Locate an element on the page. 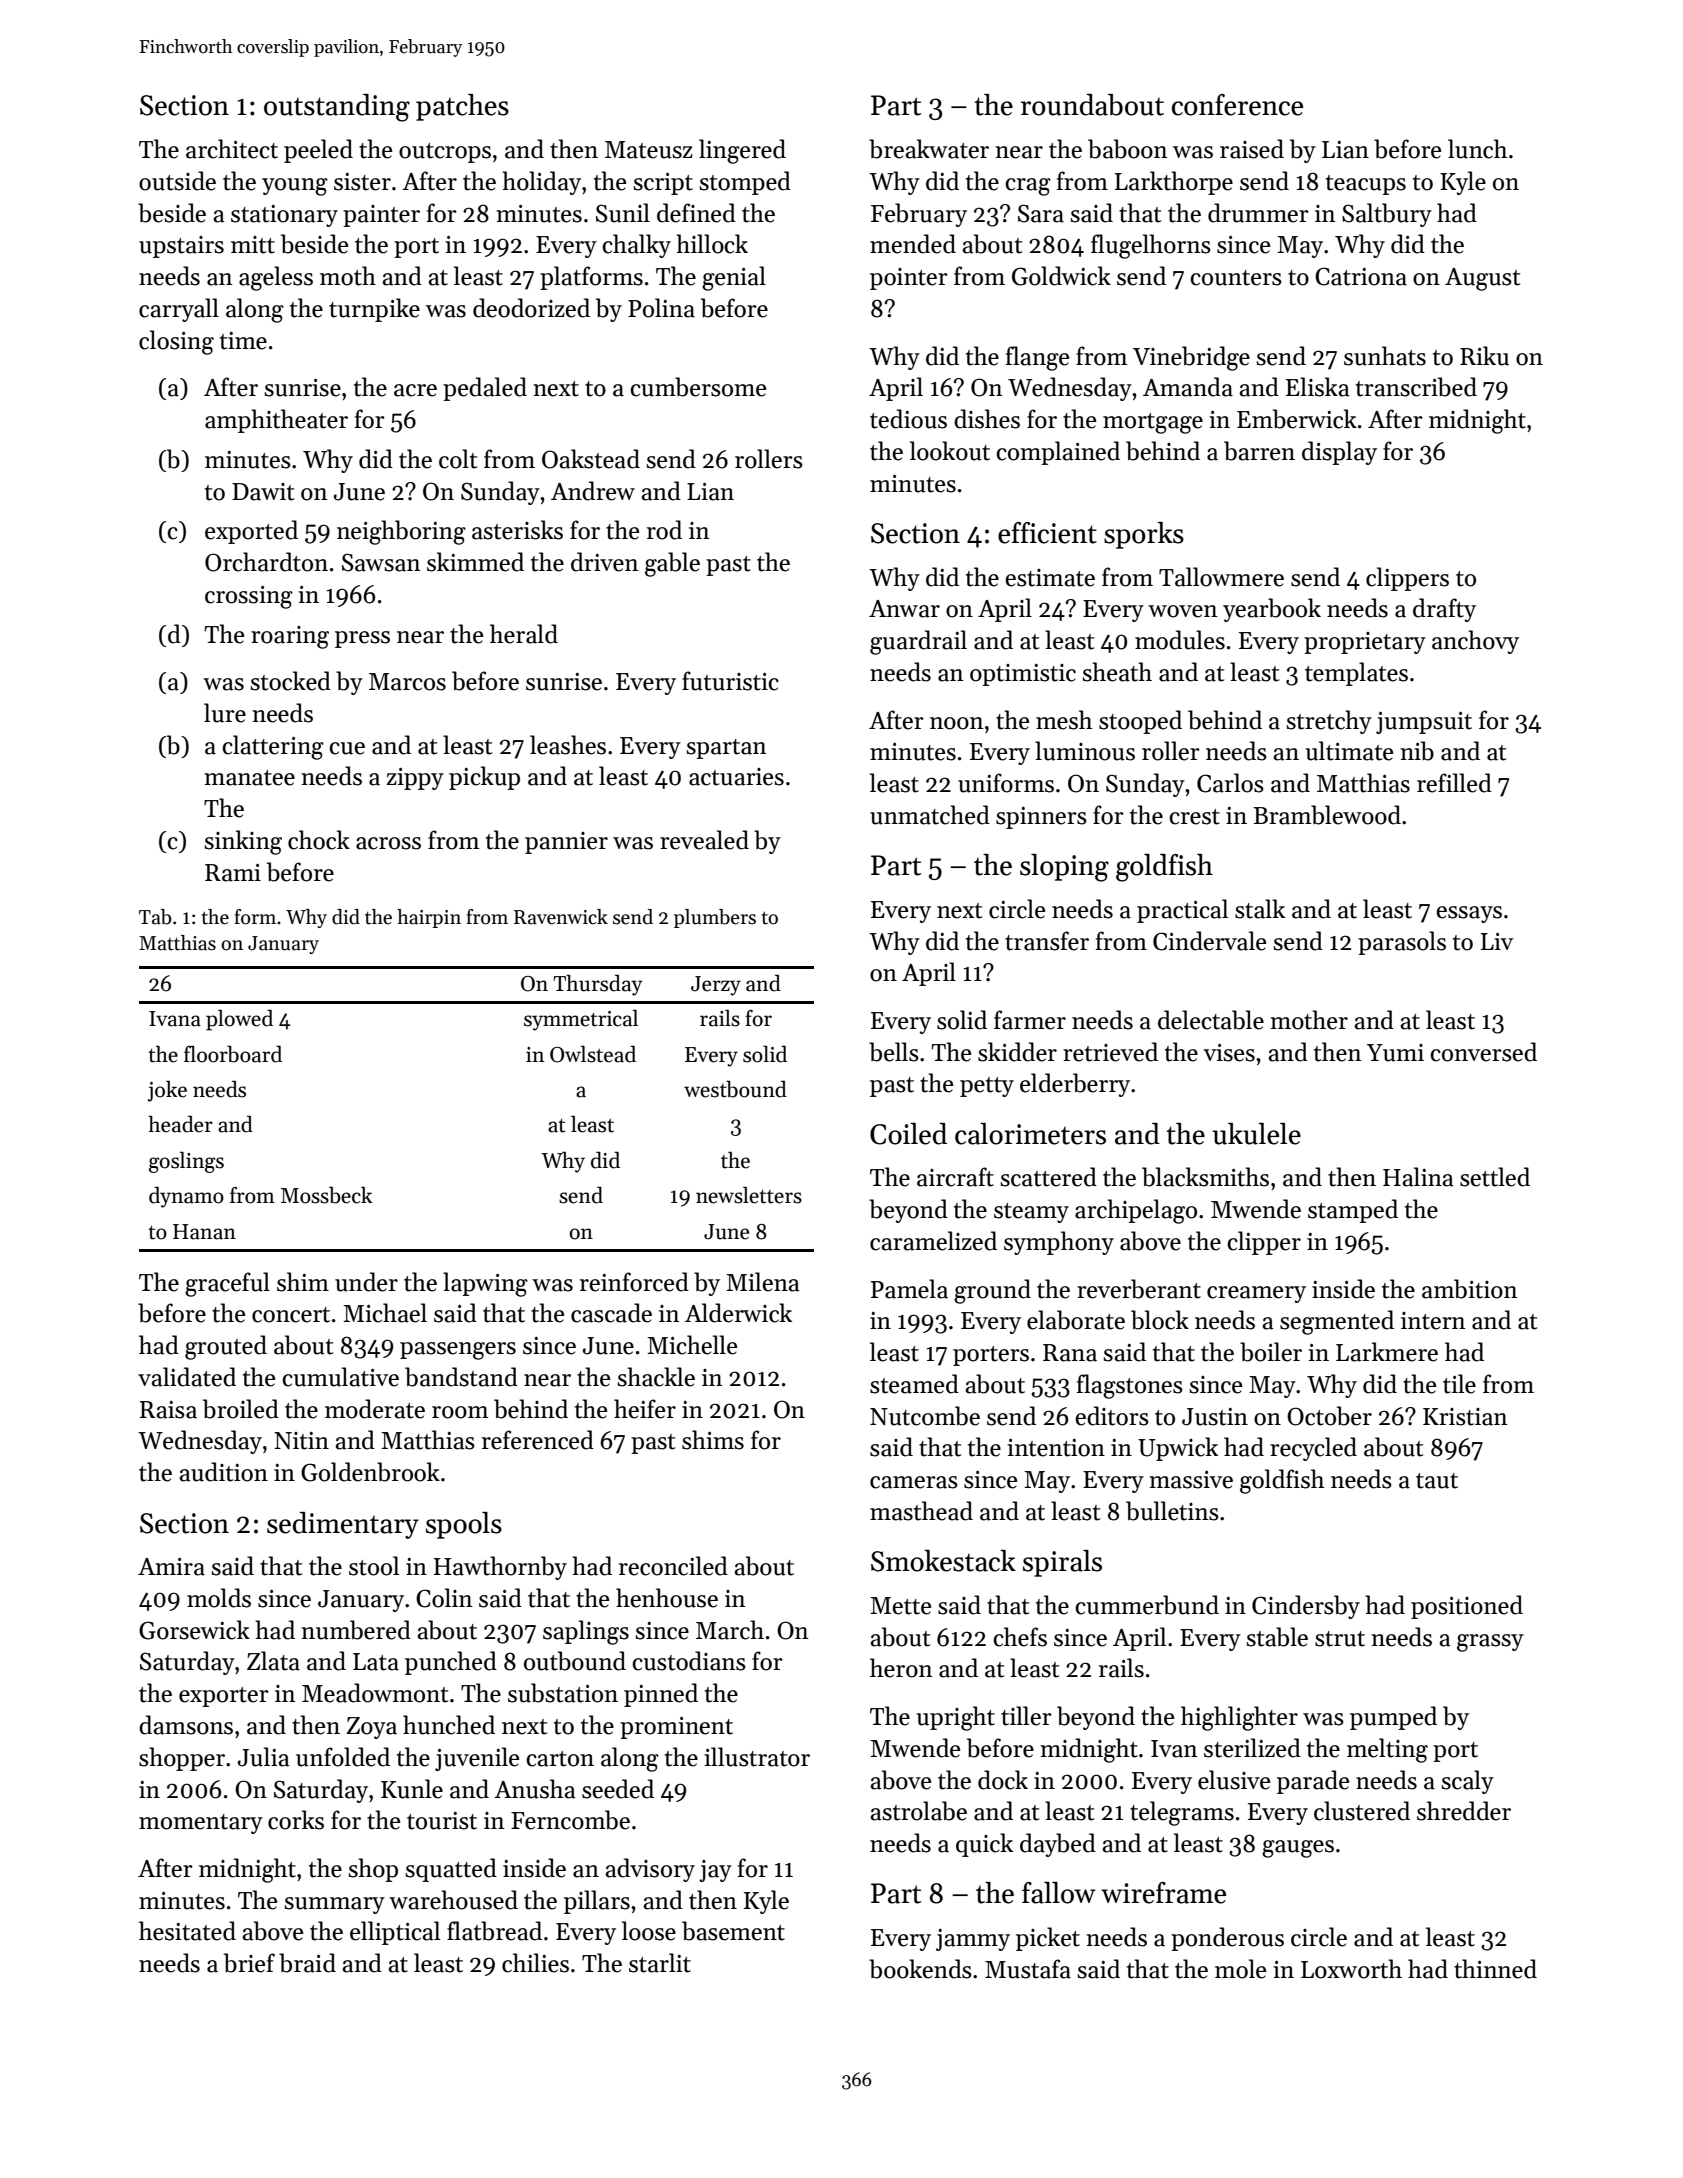  Yumi is located at coordinates (1395, 1053).
